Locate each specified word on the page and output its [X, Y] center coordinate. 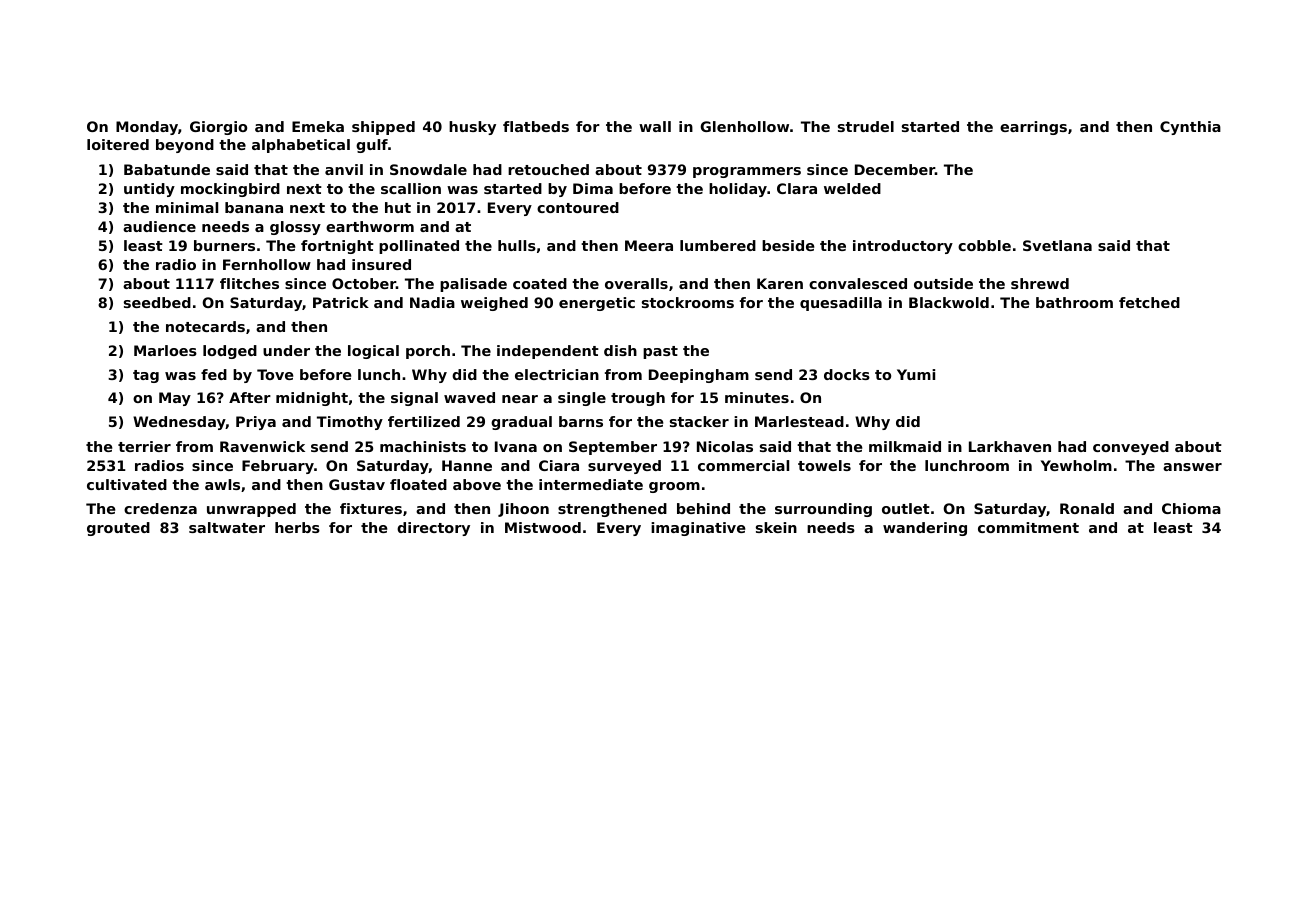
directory [433, 529]
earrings [1033, 128]
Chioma [1191, 508]
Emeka [318, 126]
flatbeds [536, 126]
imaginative [698, 529]
